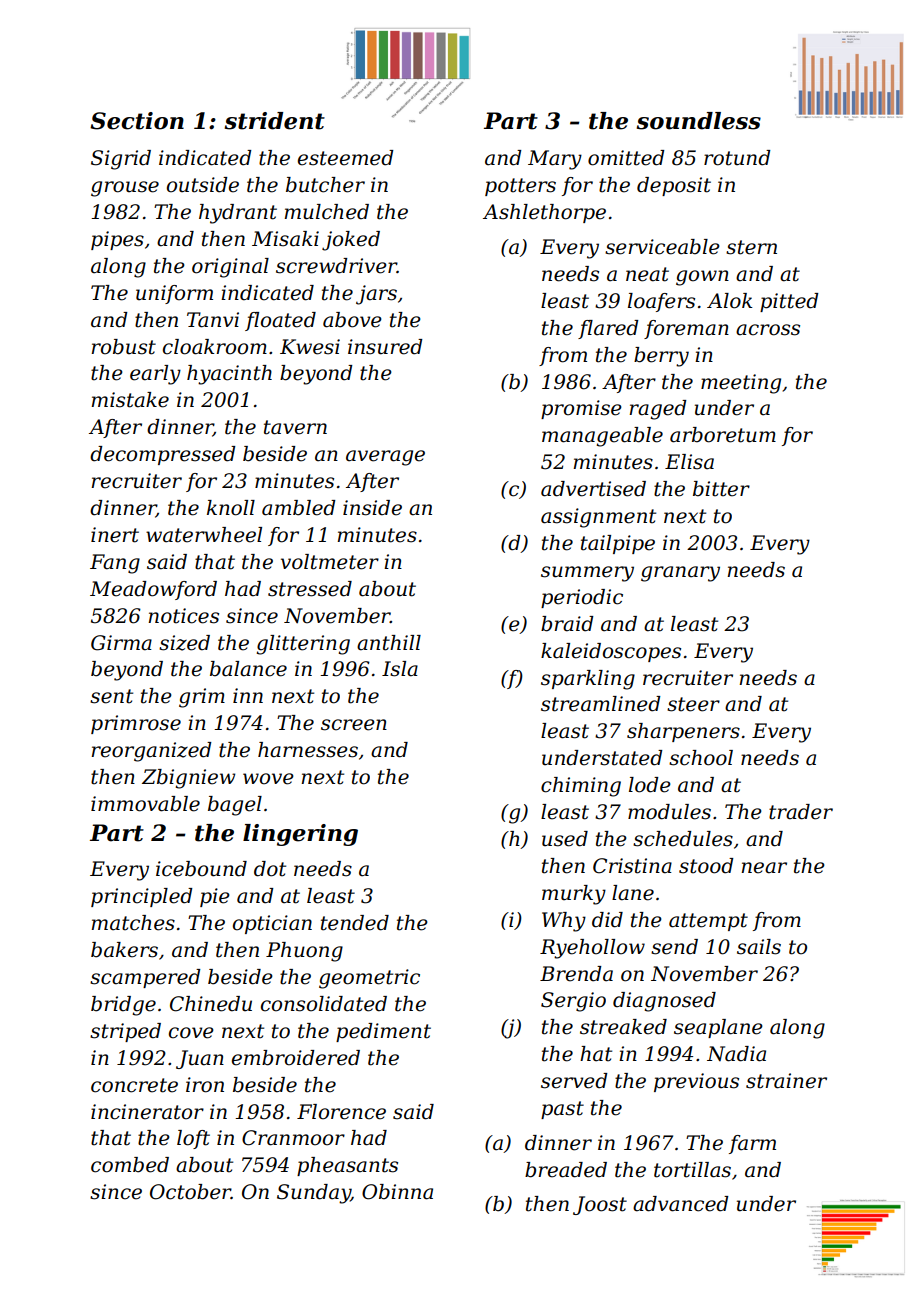 This screenshot has width=924, height=1314. What do you see at coordinates (121, 643) in the screenshot?
I see `Girma` at bounding box center [121, 643].
